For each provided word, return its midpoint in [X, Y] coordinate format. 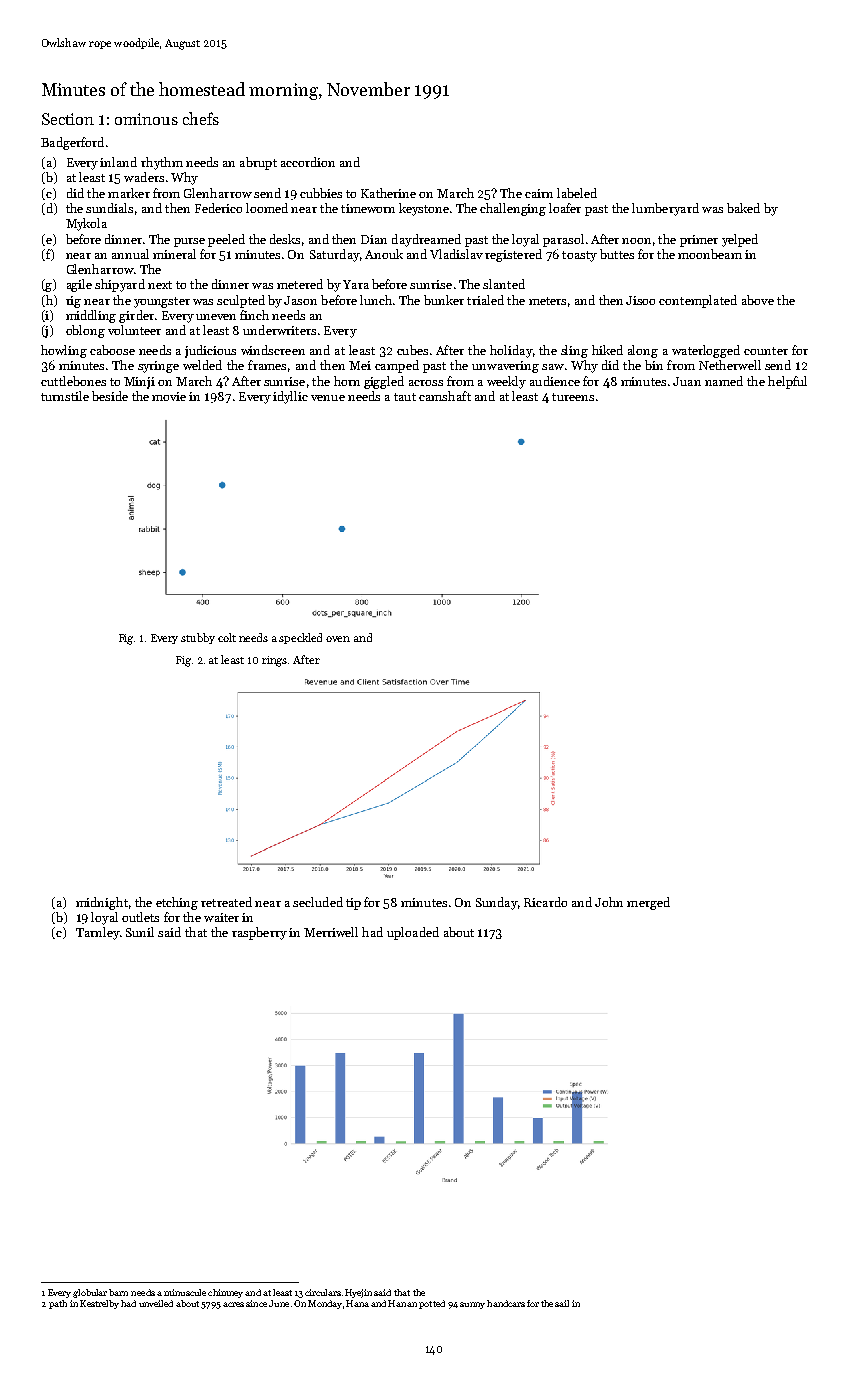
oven [338, 639]
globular [90, 1293]
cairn [539, 193]
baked [743, 208]
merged [648, 903]
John [609, 902]
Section [68, 119]
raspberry [259, 933]
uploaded [413, 933]
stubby [198, 638]
